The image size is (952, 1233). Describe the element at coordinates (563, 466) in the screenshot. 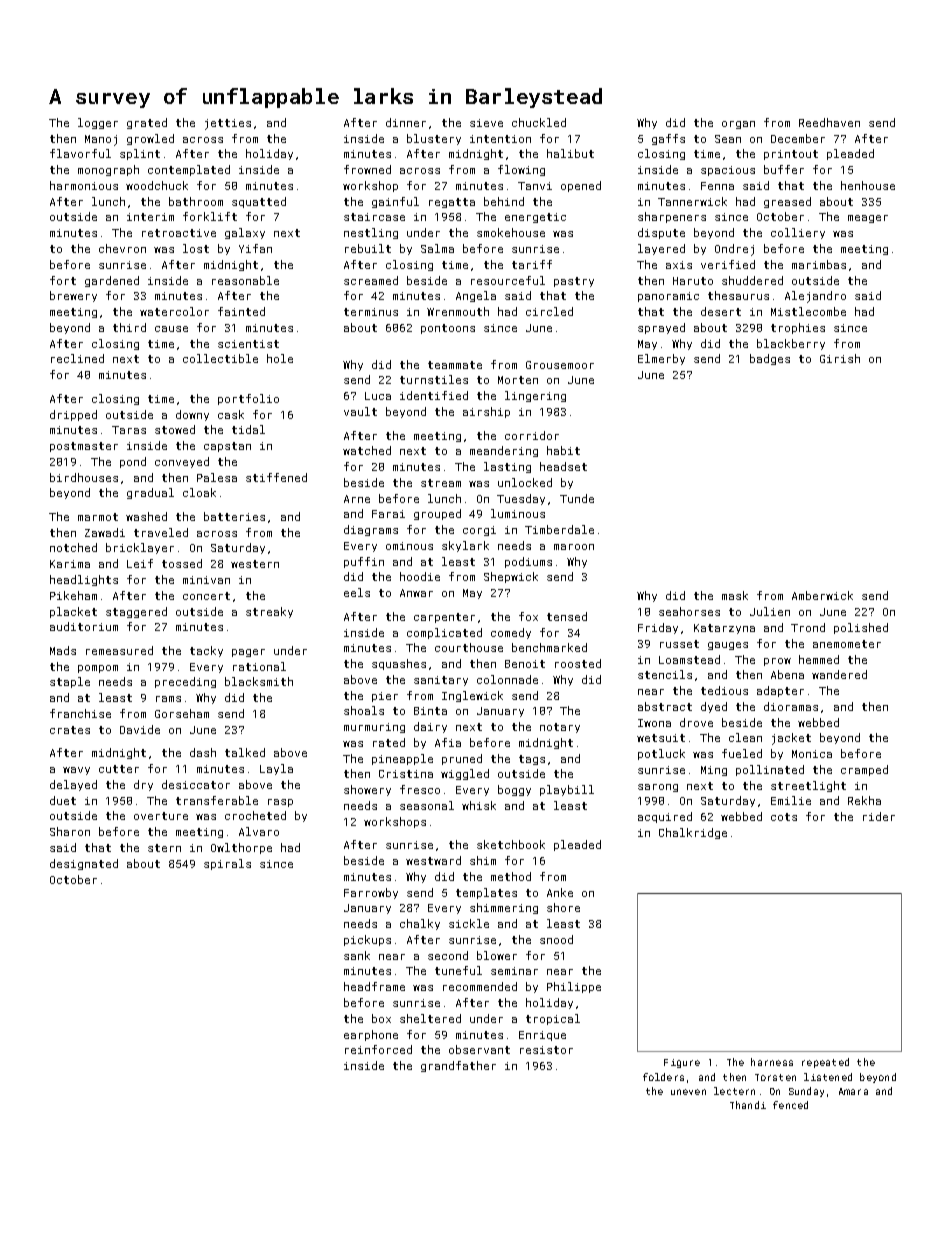

I see `headset` at that location.
